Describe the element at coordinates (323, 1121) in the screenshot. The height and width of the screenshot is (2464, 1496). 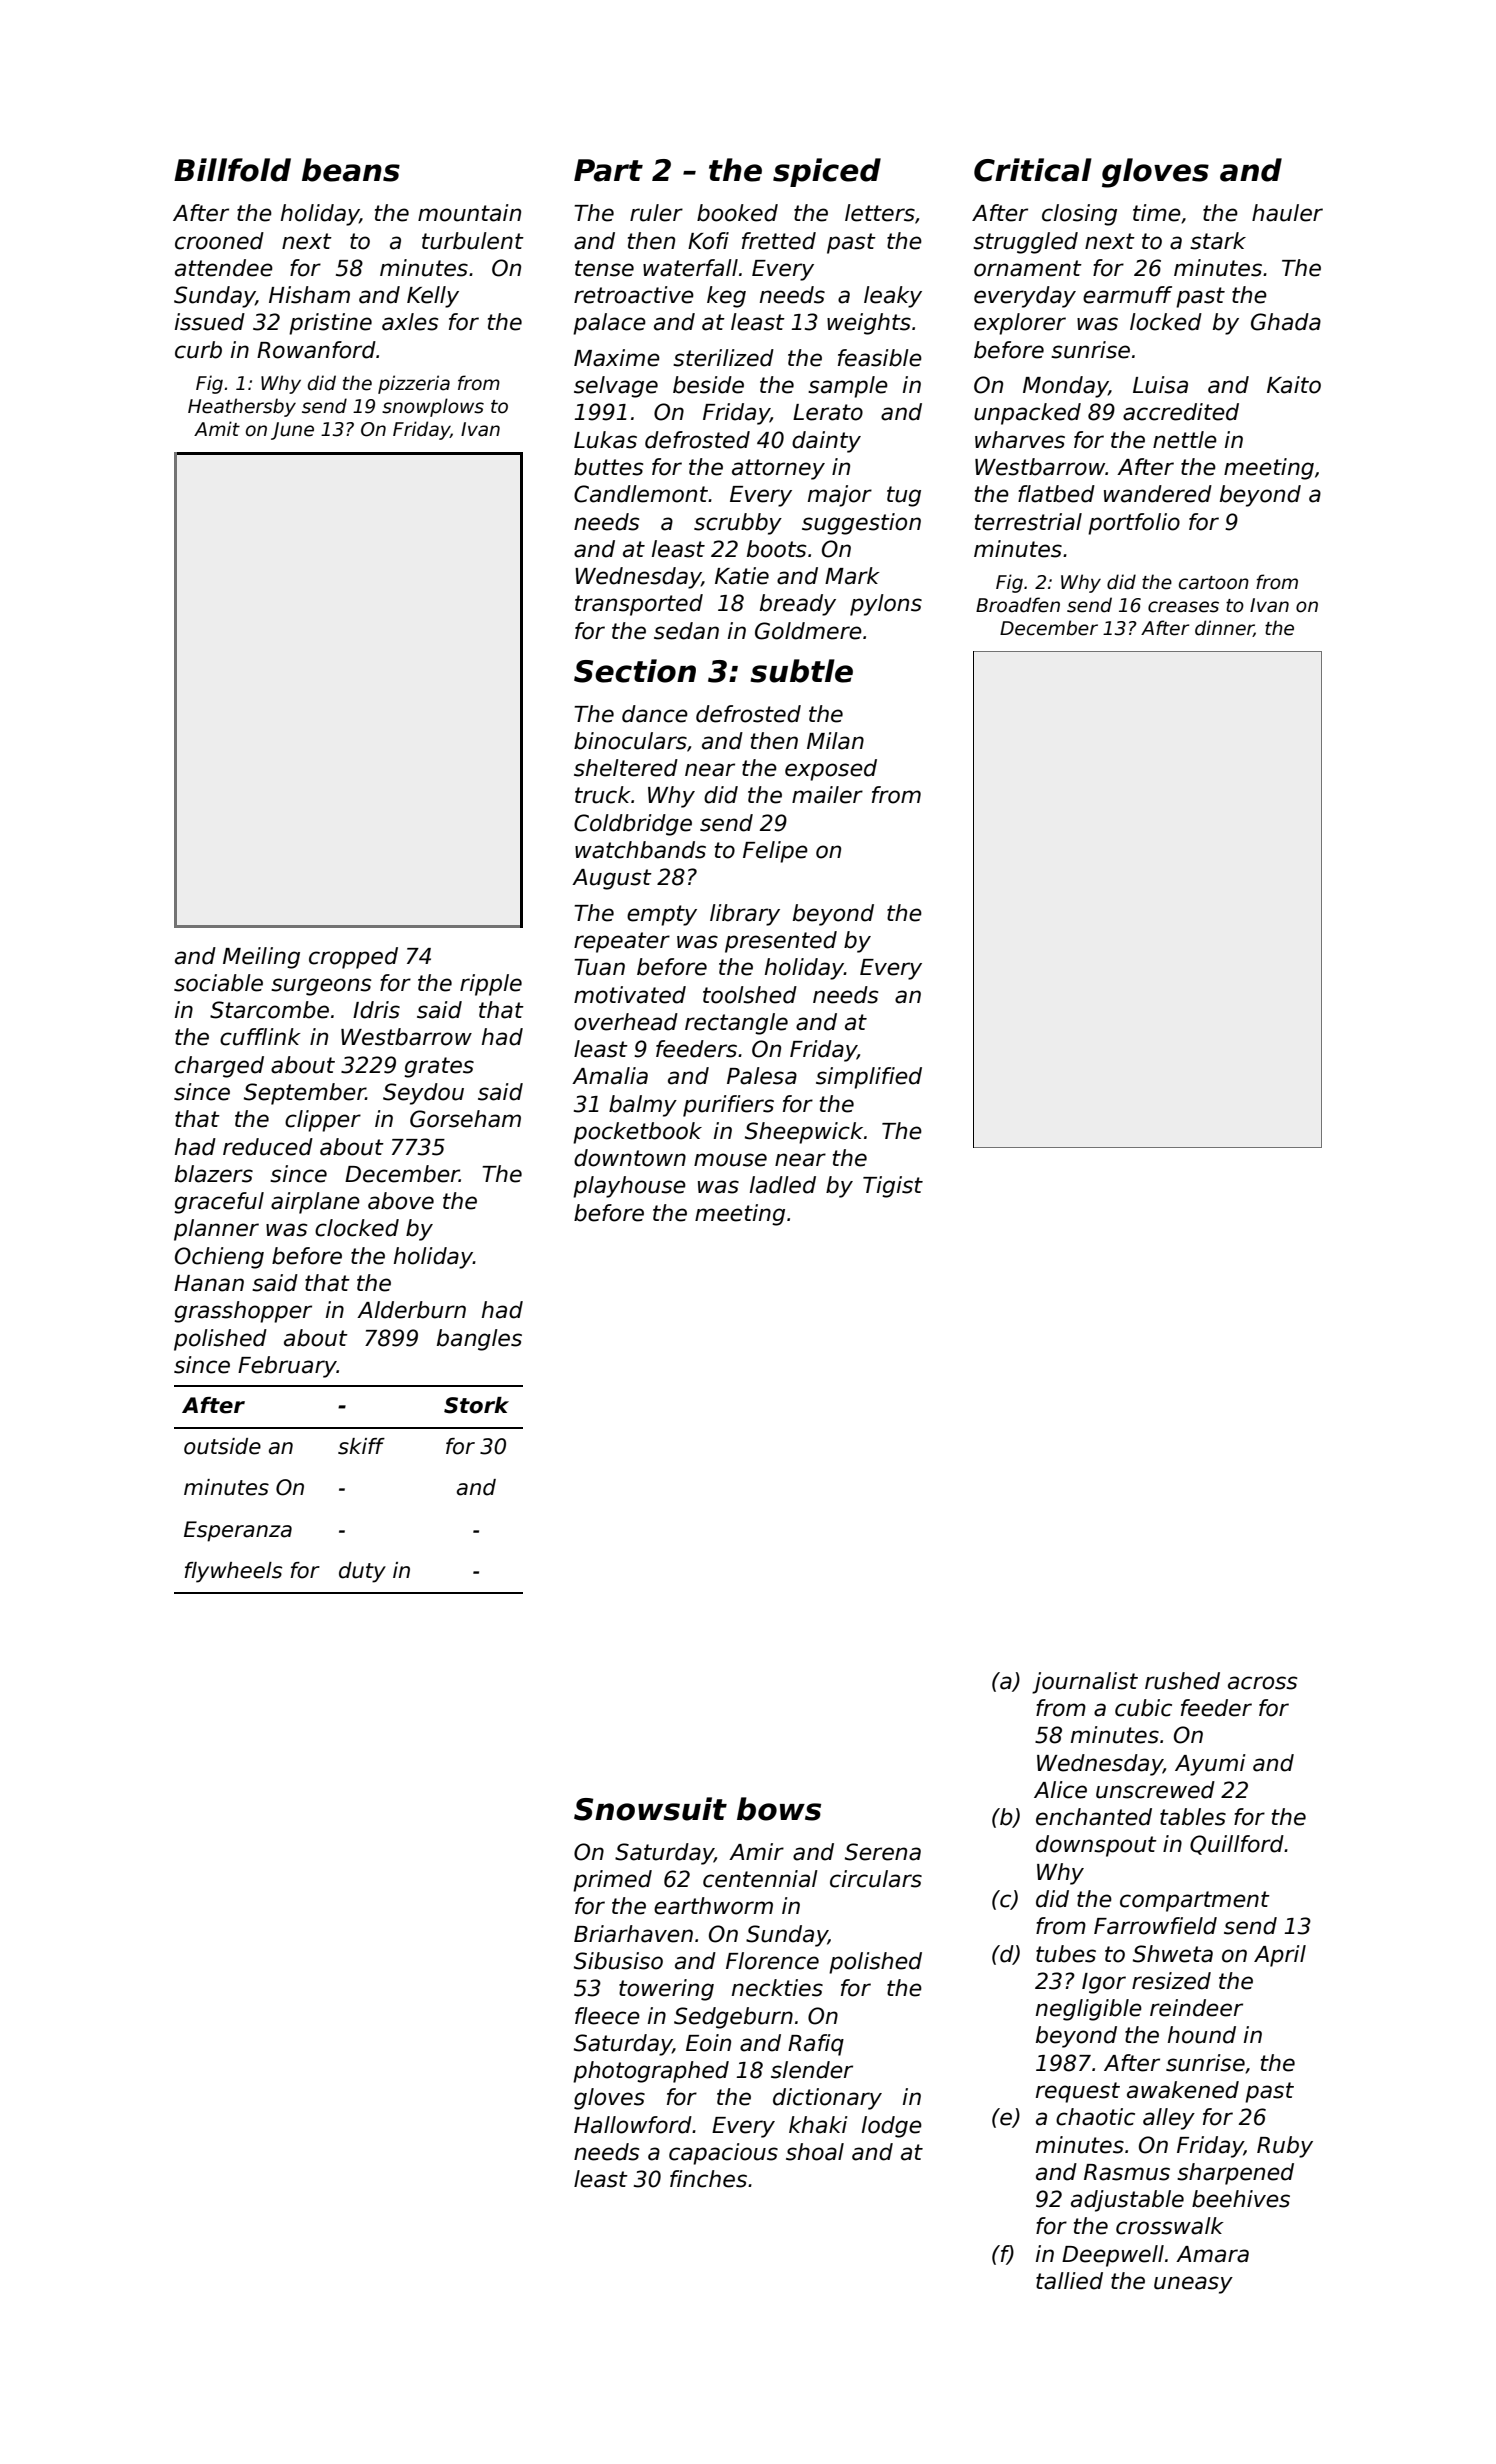
I see `clipper` at that location.
